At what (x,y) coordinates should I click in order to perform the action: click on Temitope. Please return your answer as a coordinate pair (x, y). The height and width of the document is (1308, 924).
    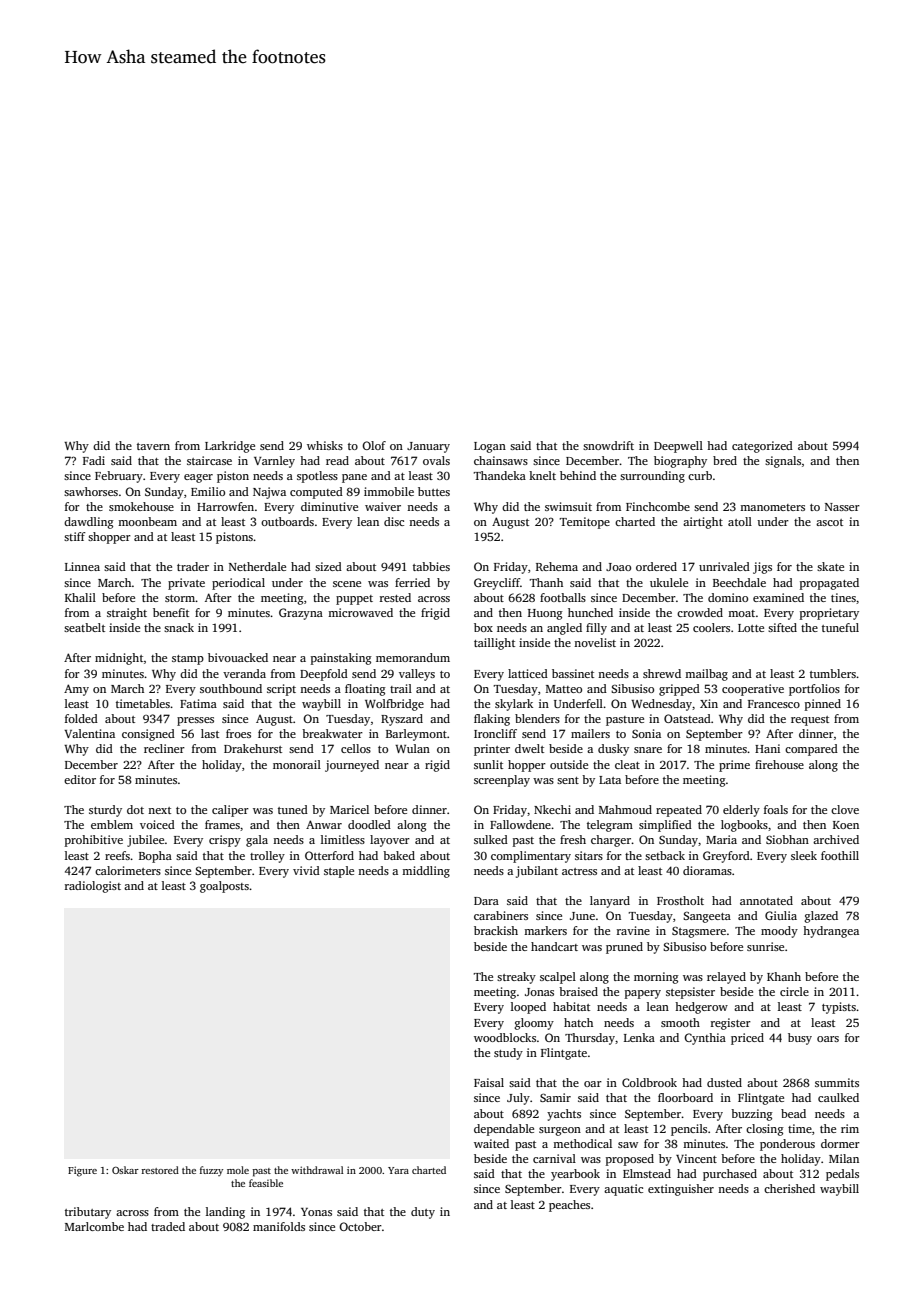
    Looking at the image, I should click on (585, 523).
